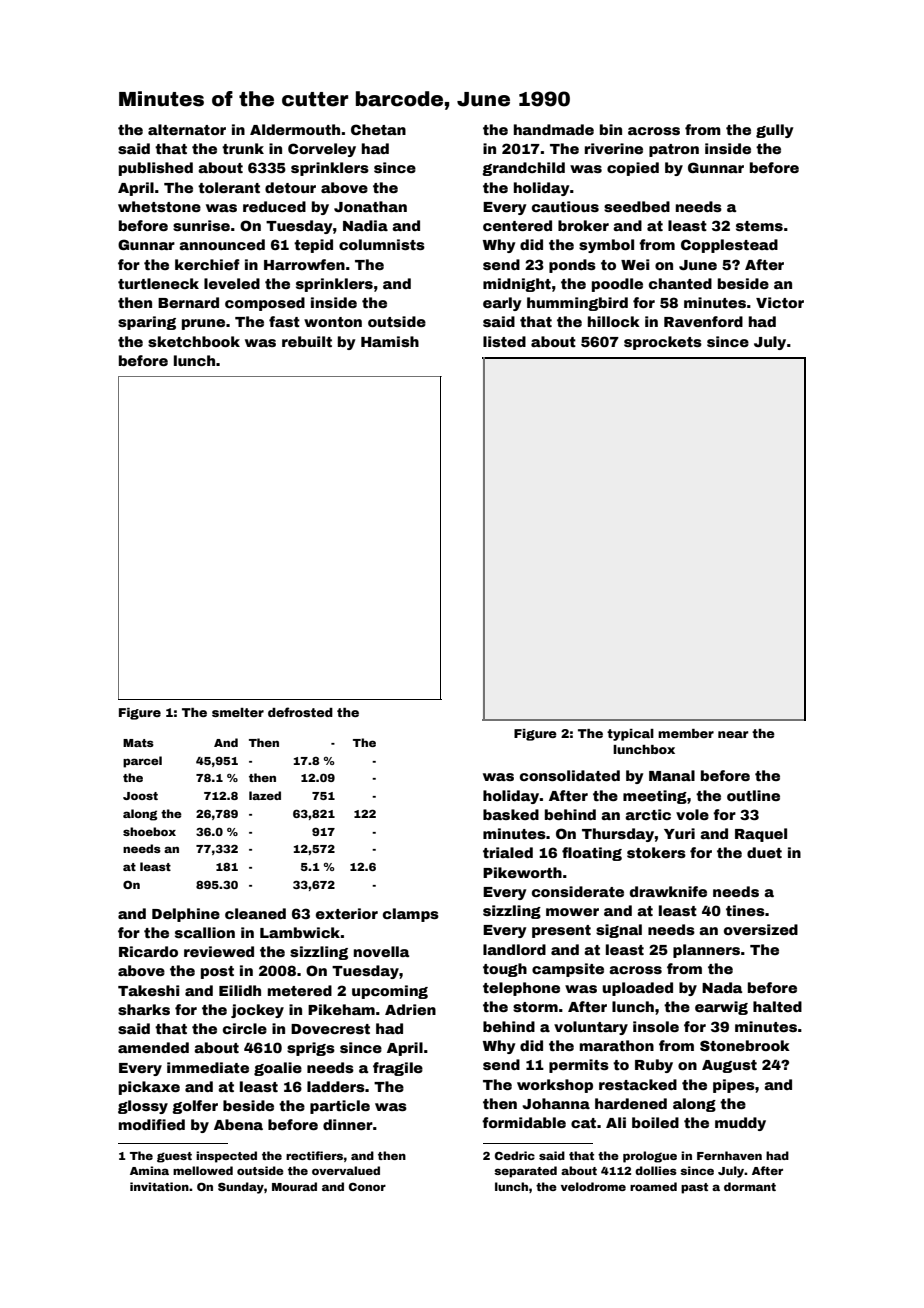  I want to click on hummingbird, so click(577, 304).
